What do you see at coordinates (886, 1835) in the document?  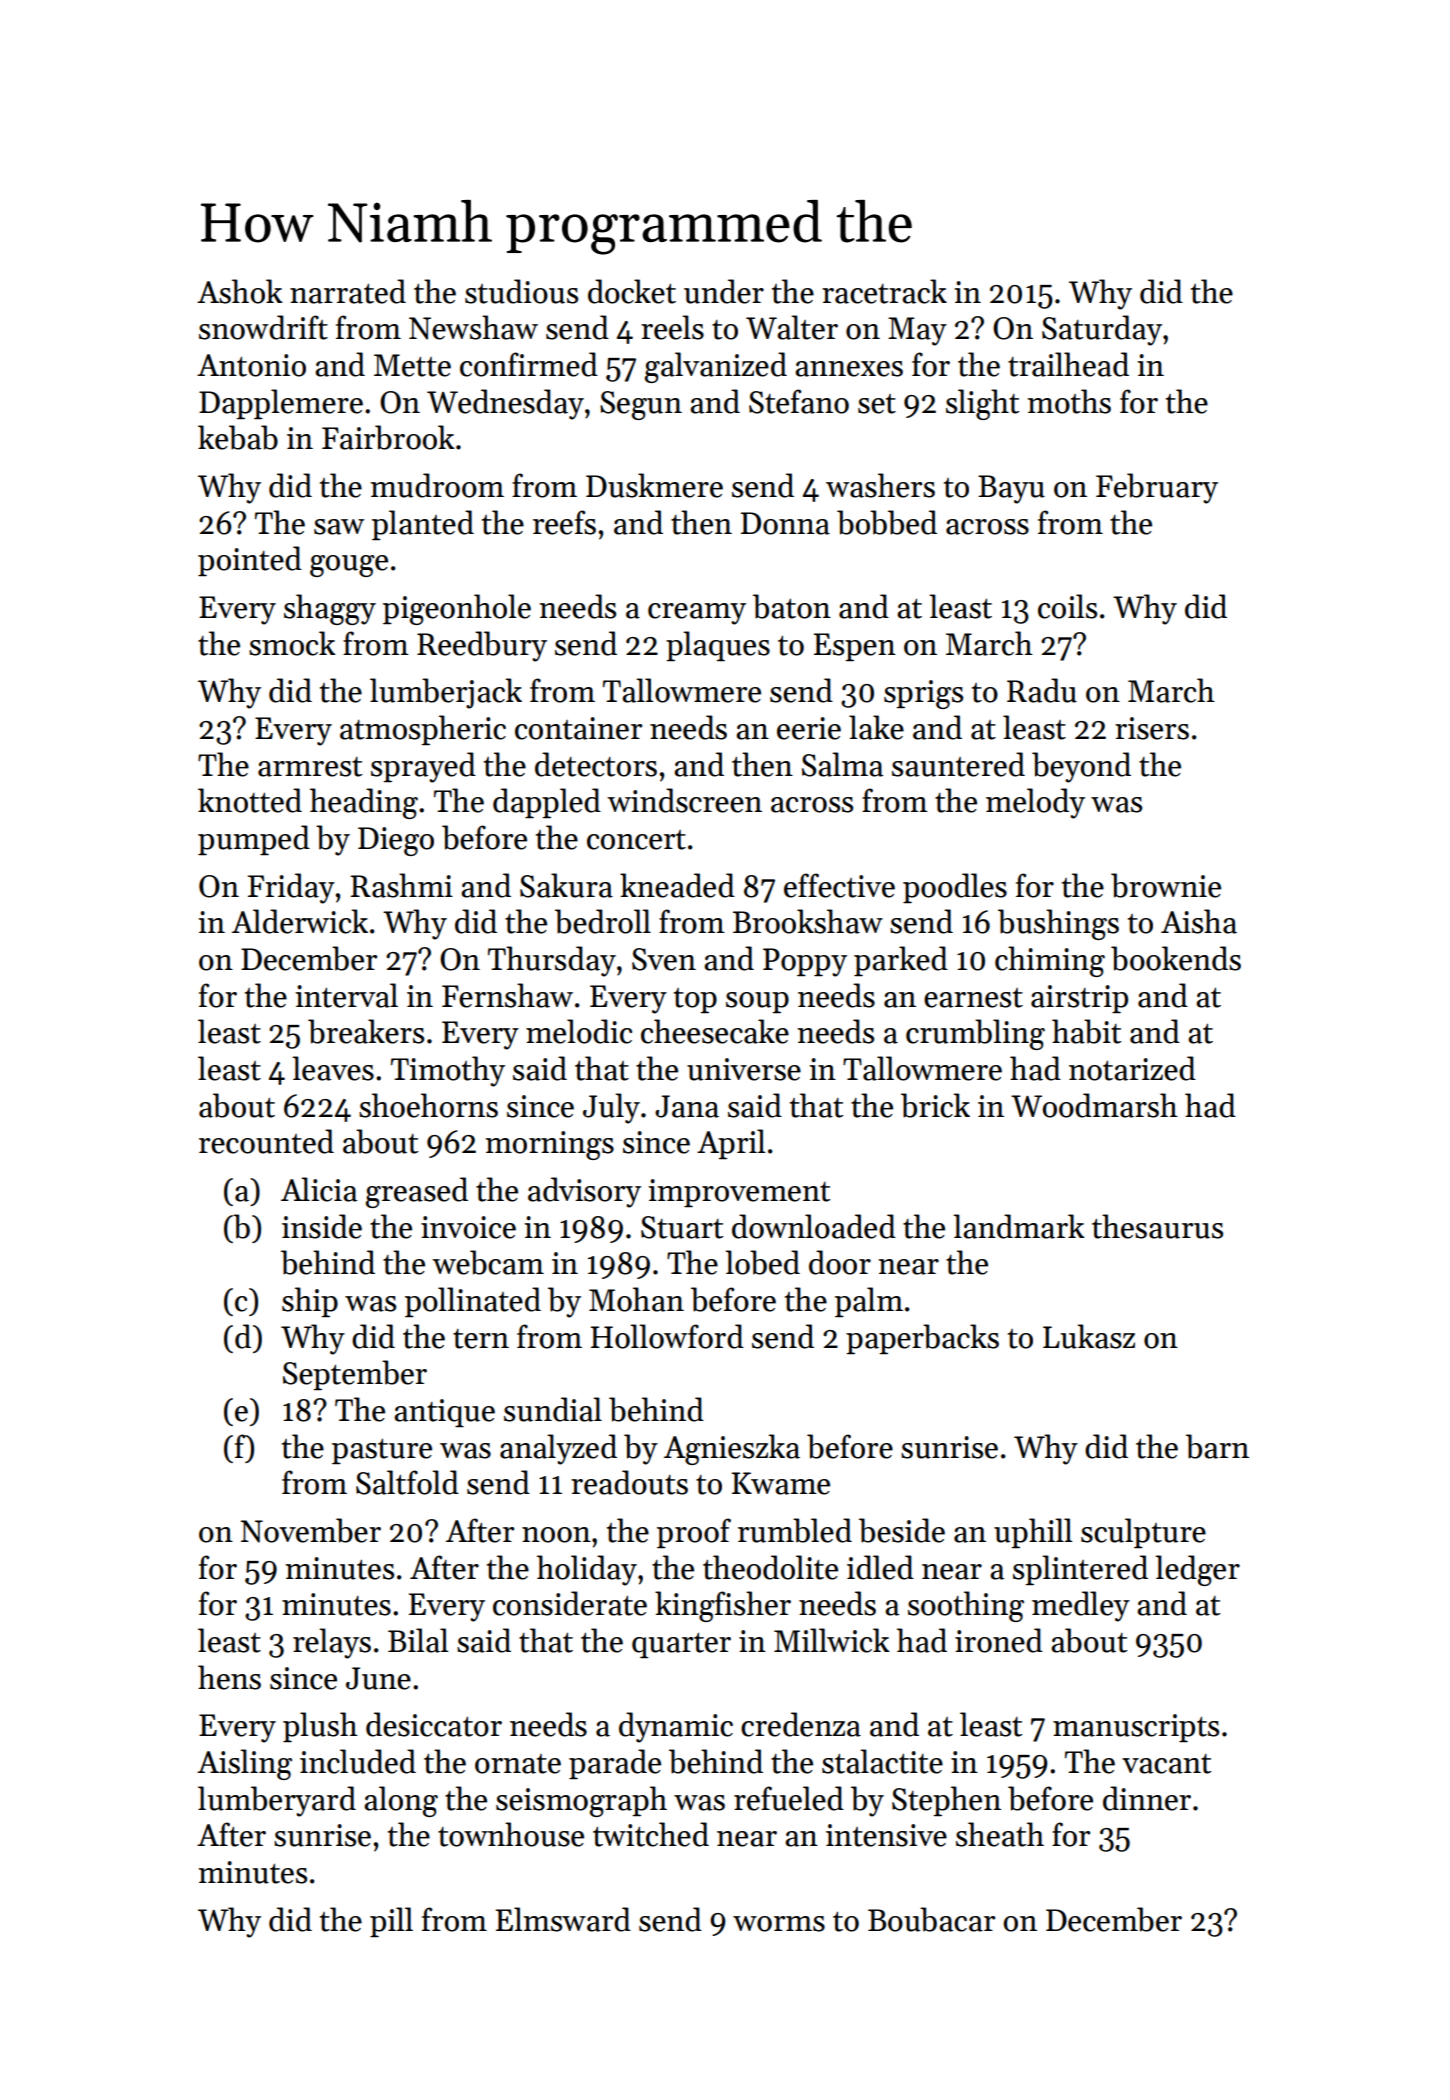 I see `intensive` at bounding box center [886, 1835].
